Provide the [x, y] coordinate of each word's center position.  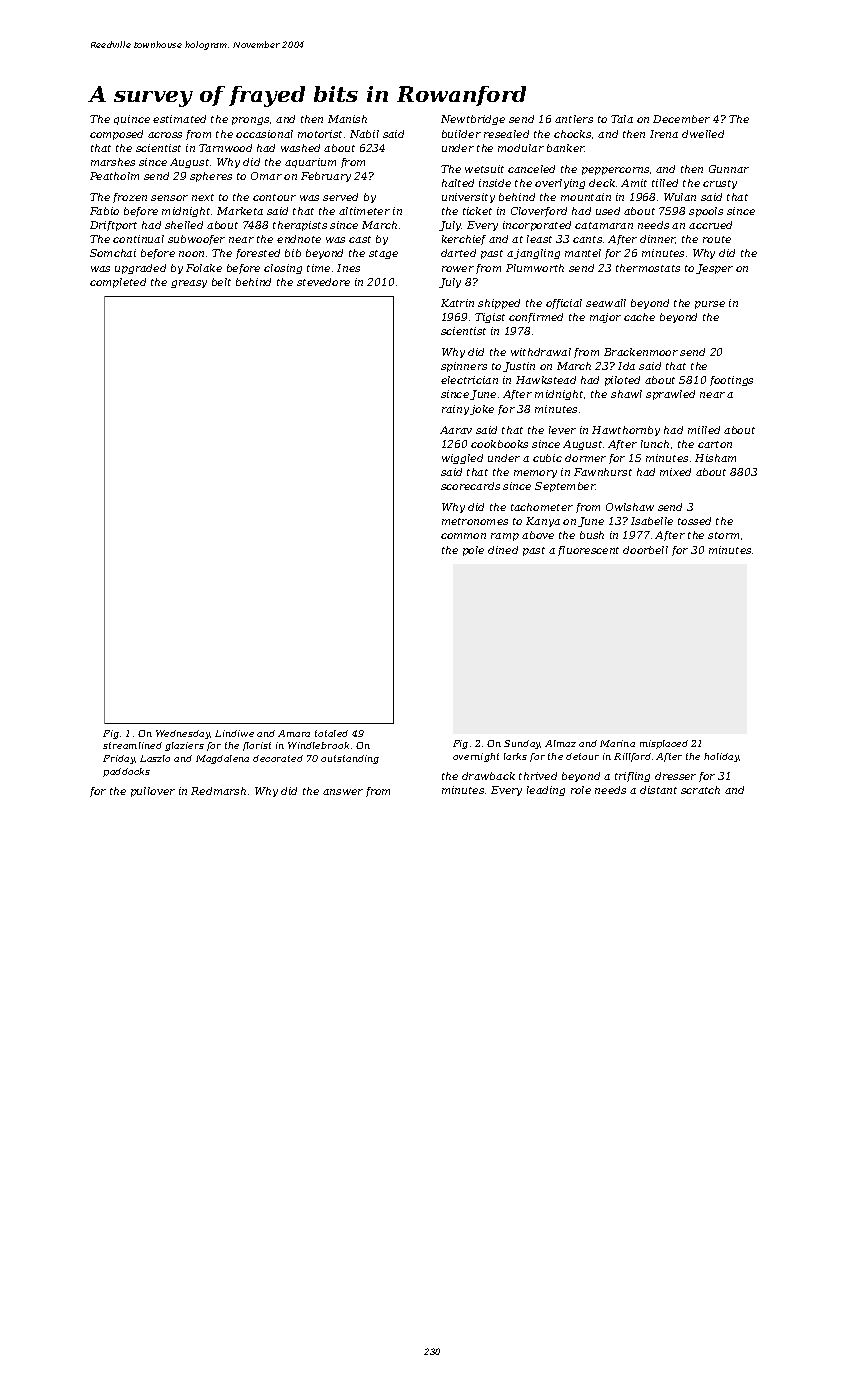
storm [723, 535]
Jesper [714, 269]
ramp [505, 537]
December [681, 119]
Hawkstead [546, 380]
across [165, 135]
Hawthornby [626, 431]
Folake [204, 268]
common [463, 536]
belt [221, 282]
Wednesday [183, 734]
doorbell [645, 550]
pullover [153, 792]
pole [473, 551]
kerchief [464, 240]
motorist [320, 134]
